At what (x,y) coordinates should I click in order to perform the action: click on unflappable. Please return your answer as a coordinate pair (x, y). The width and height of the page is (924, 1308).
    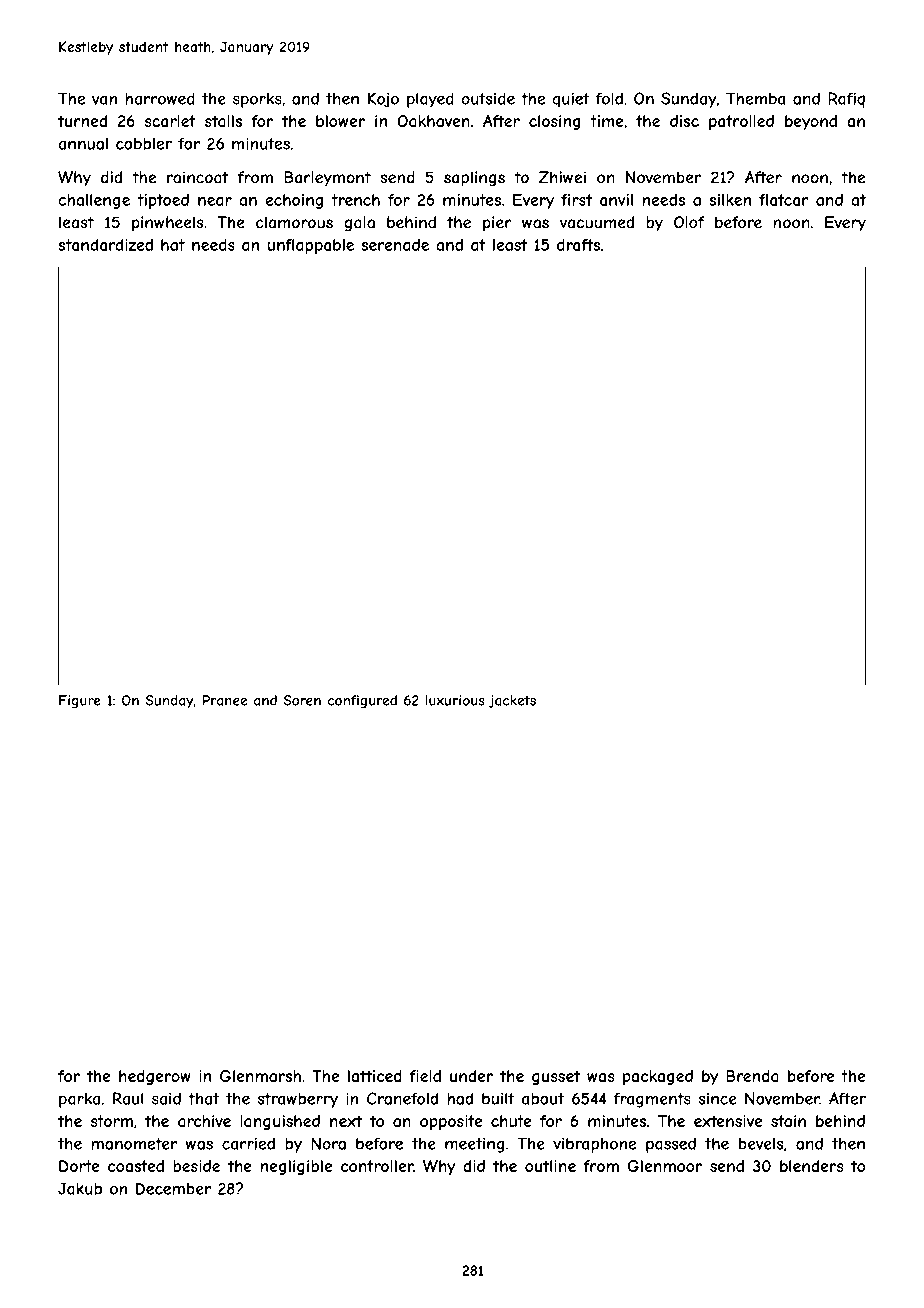
    Looking at the image, I should click on (311, 246).
